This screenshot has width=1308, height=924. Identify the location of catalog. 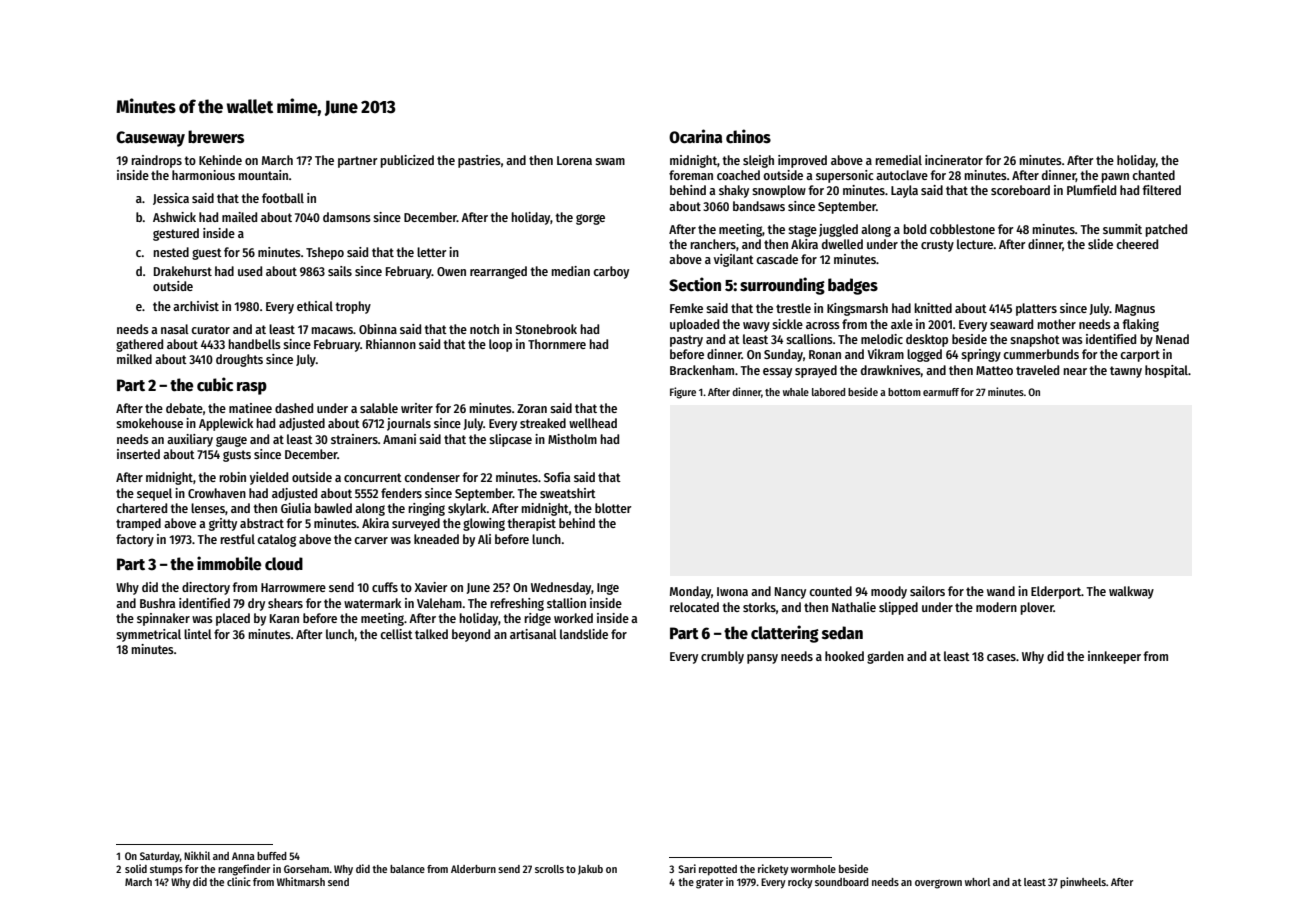
(276, 540).
